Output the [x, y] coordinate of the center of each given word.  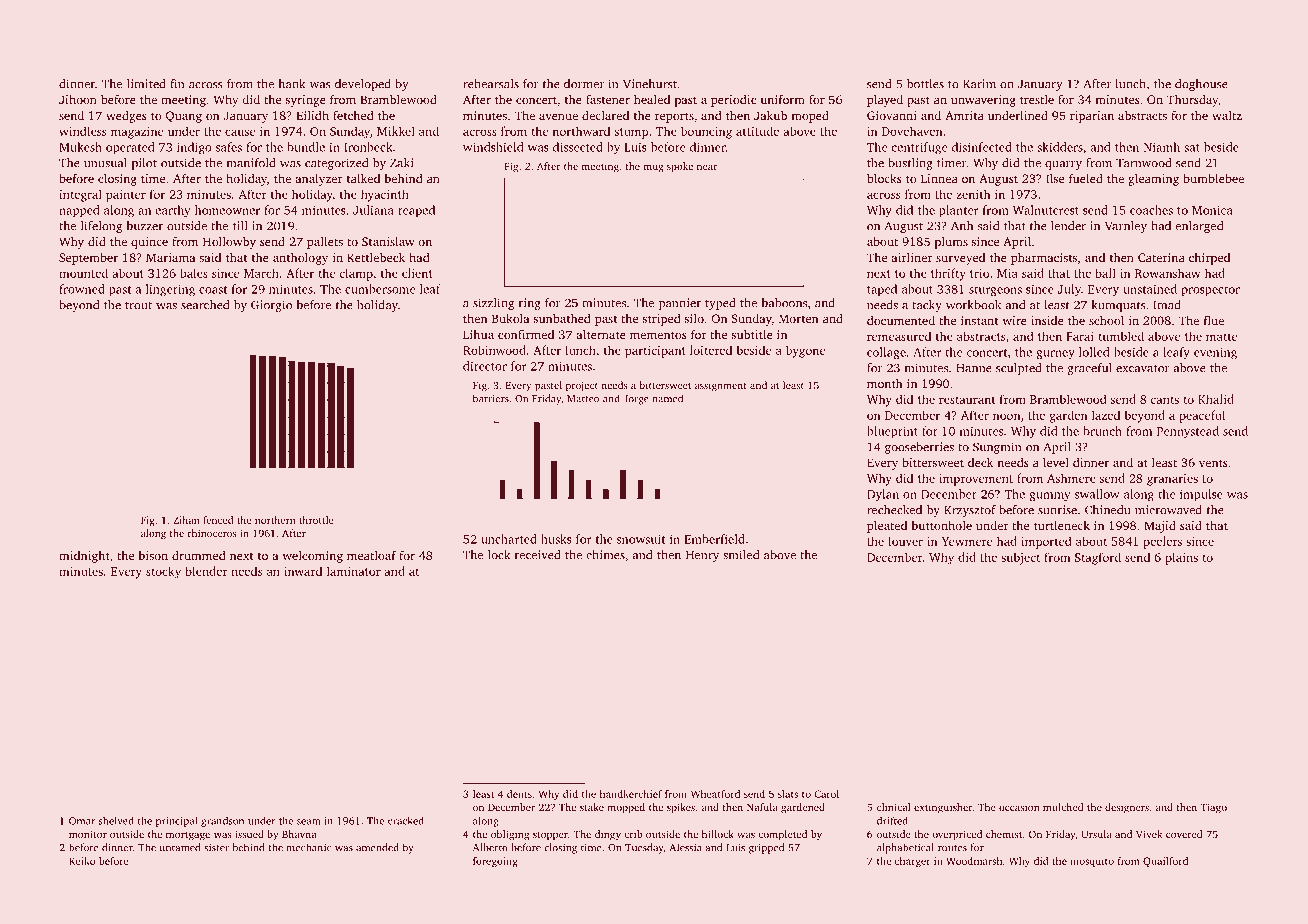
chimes [605, 555]
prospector [1211, 291]
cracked [406, 820]
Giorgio [271, 306]
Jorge [636, 400]
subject [1020, 558]
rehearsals [491, 84]
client [417, 273]
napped [79, 211]
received [537, 555]
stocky [163, 572]
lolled [1094, 352]
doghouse [1201, 85]
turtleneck [1062, 525]
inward [303, 571]
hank [291, 84]
